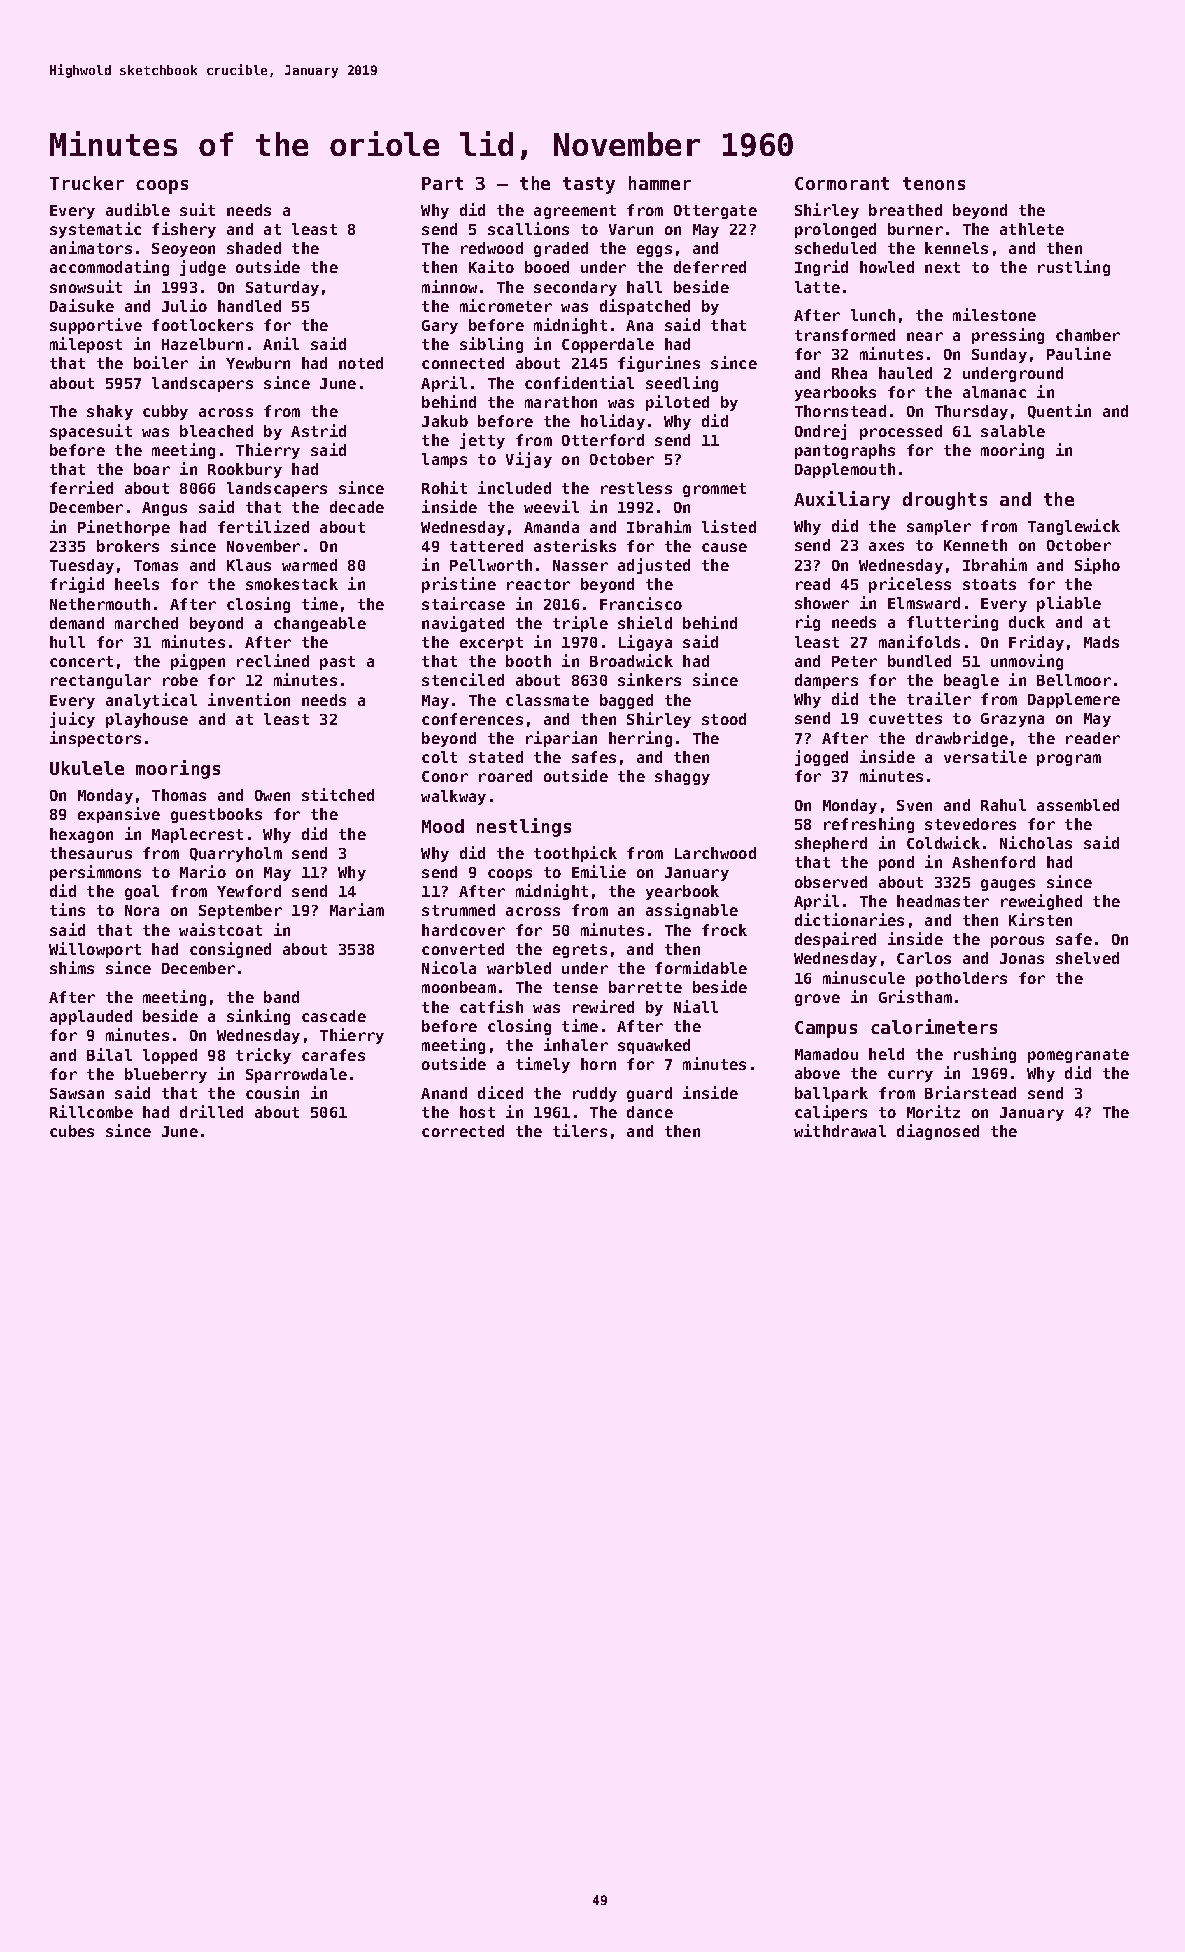 Image resolution: width=1185 pixels, height=1952 pixels. I want to click on applauded, so click(91, 1017).
